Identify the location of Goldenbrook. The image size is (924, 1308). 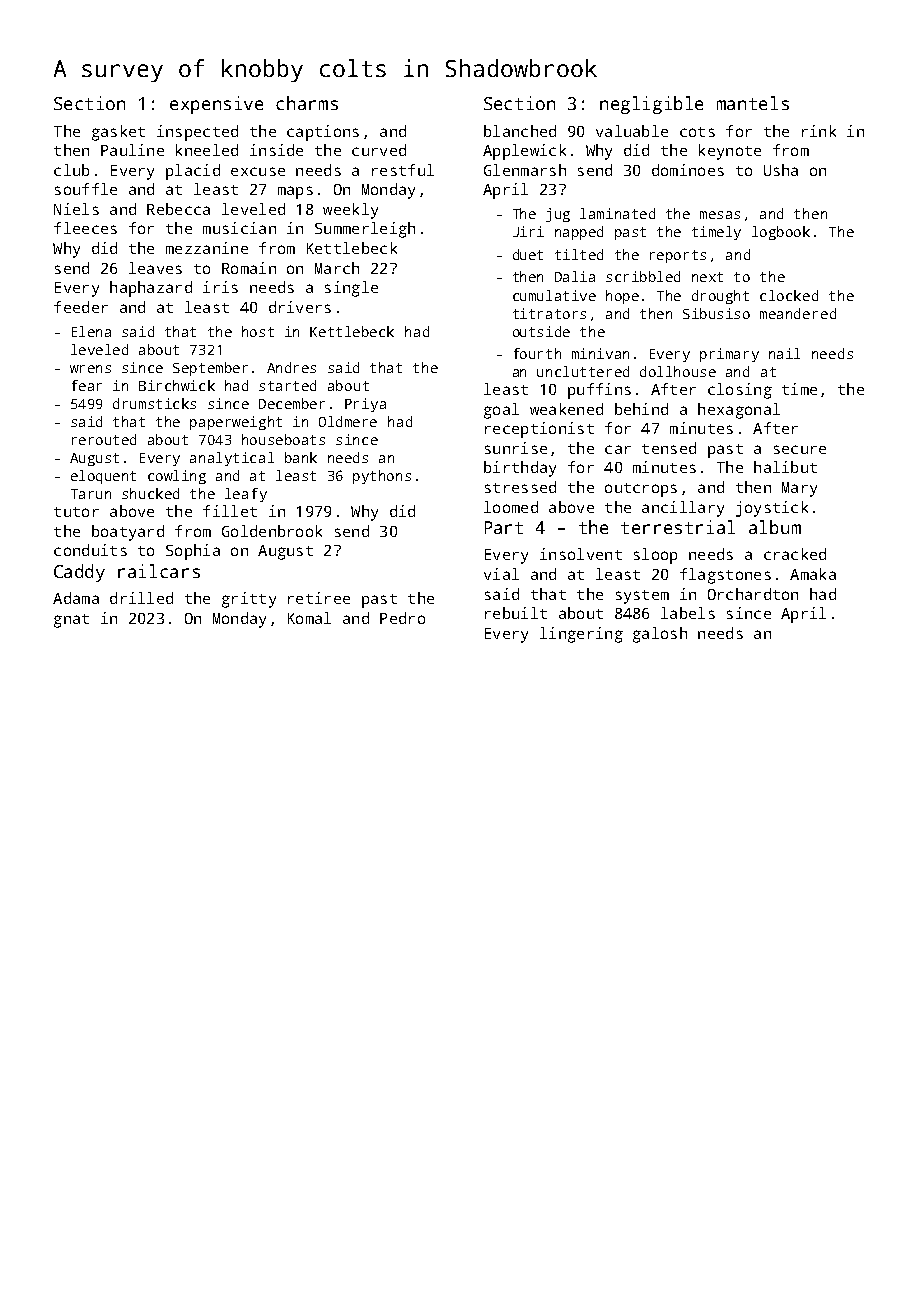
(272, 531).
